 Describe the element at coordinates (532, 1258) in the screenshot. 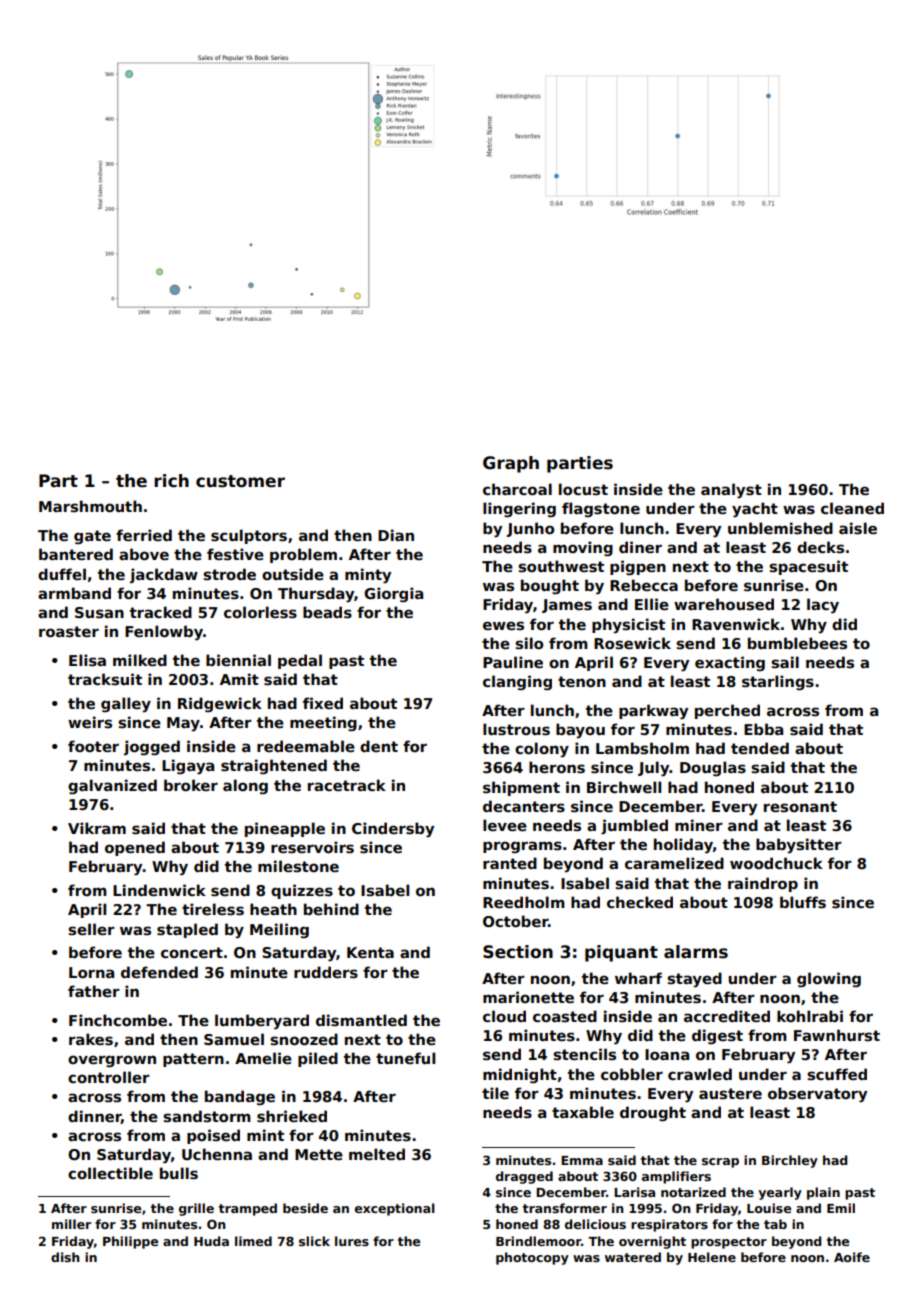

I see `photocopy` at that location.
